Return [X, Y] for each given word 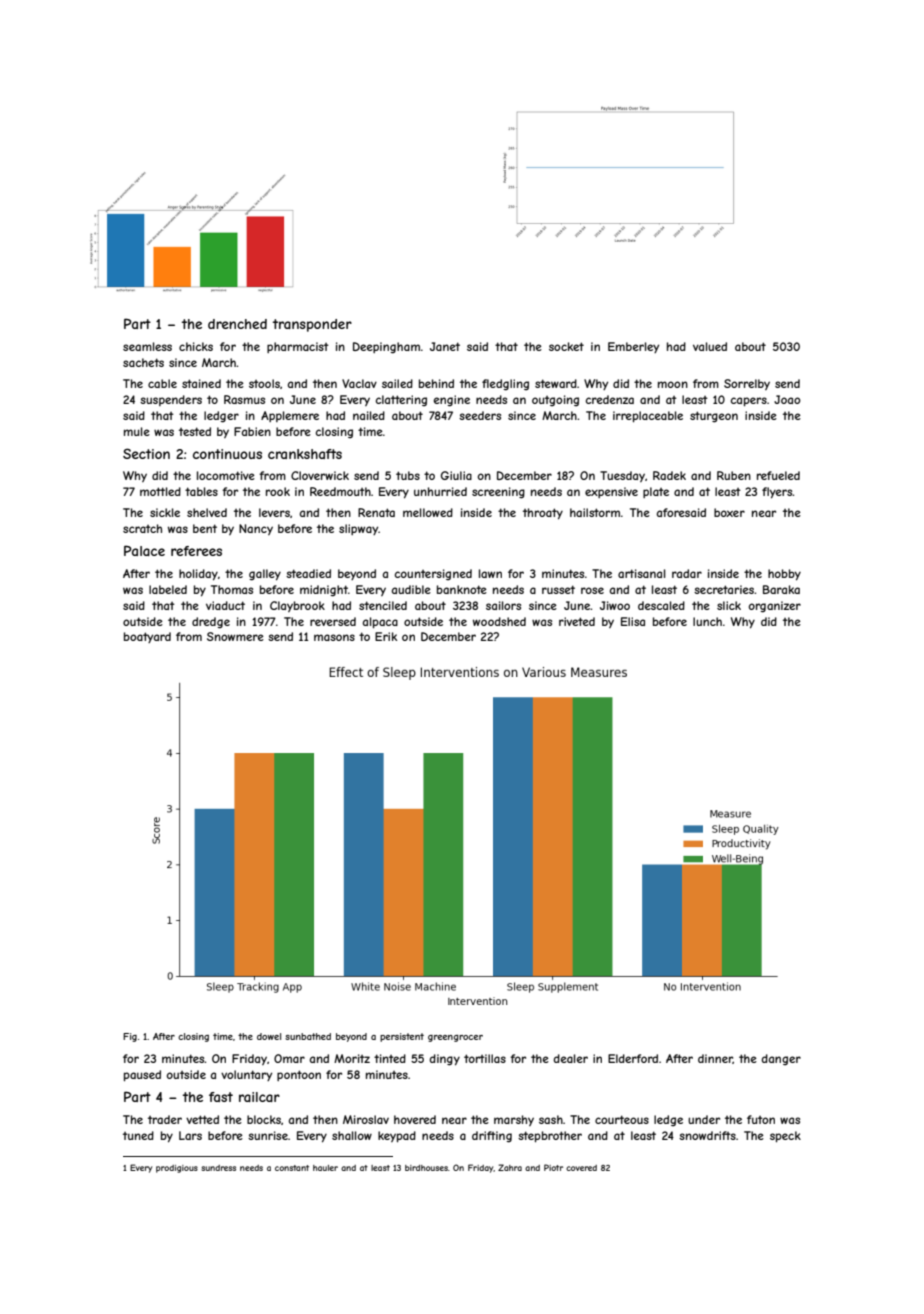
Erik [386, 636]
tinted [390, 1058]
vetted [202, 1119]
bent [205, 528]
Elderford [633, 1058]
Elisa [633, 621]
